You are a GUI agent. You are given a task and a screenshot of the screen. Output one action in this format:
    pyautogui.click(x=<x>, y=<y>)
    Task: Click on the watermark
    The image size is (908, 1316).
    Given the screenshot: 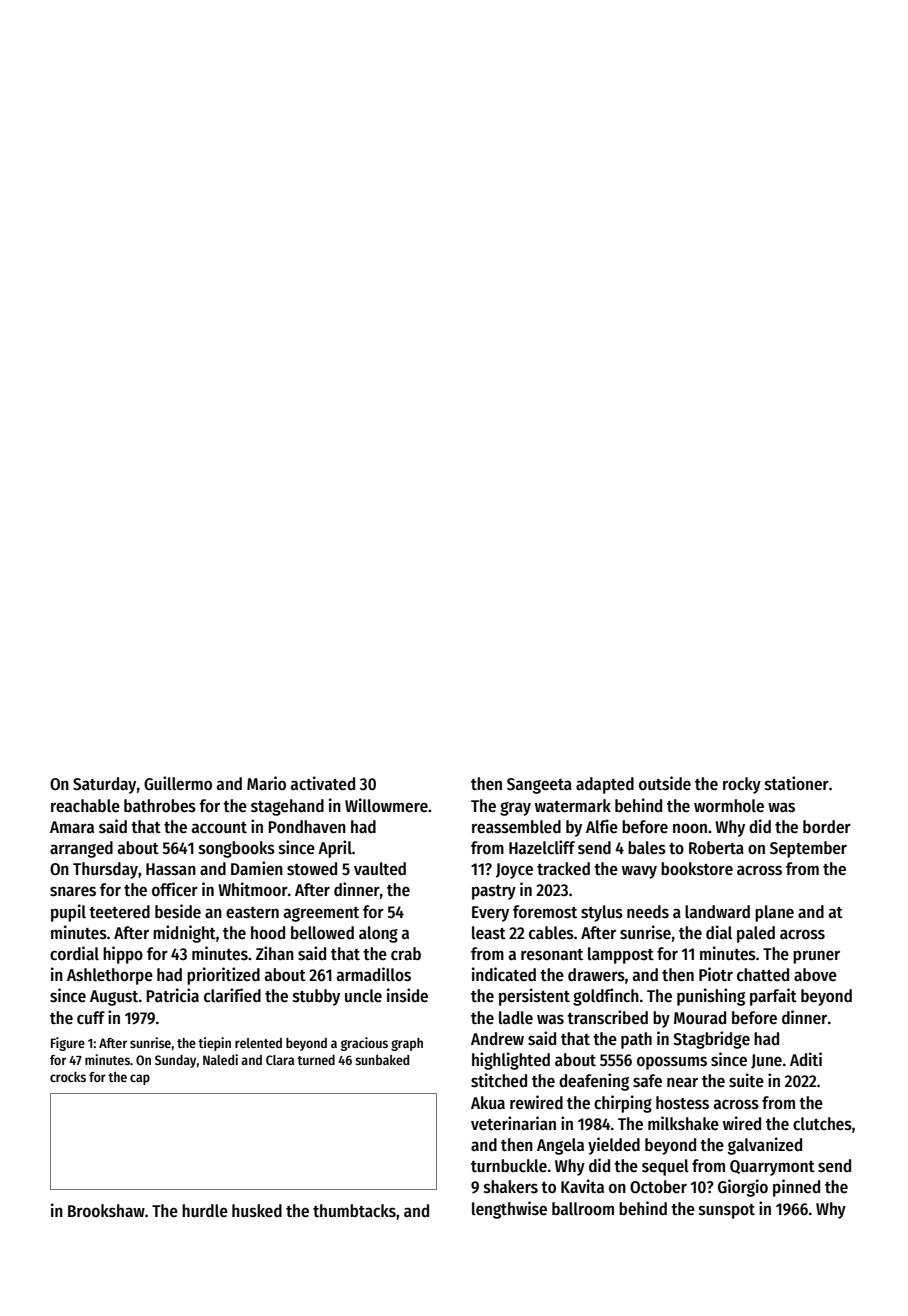 What is the action you would take?
    pyautogui.click(x=573, y=805)
